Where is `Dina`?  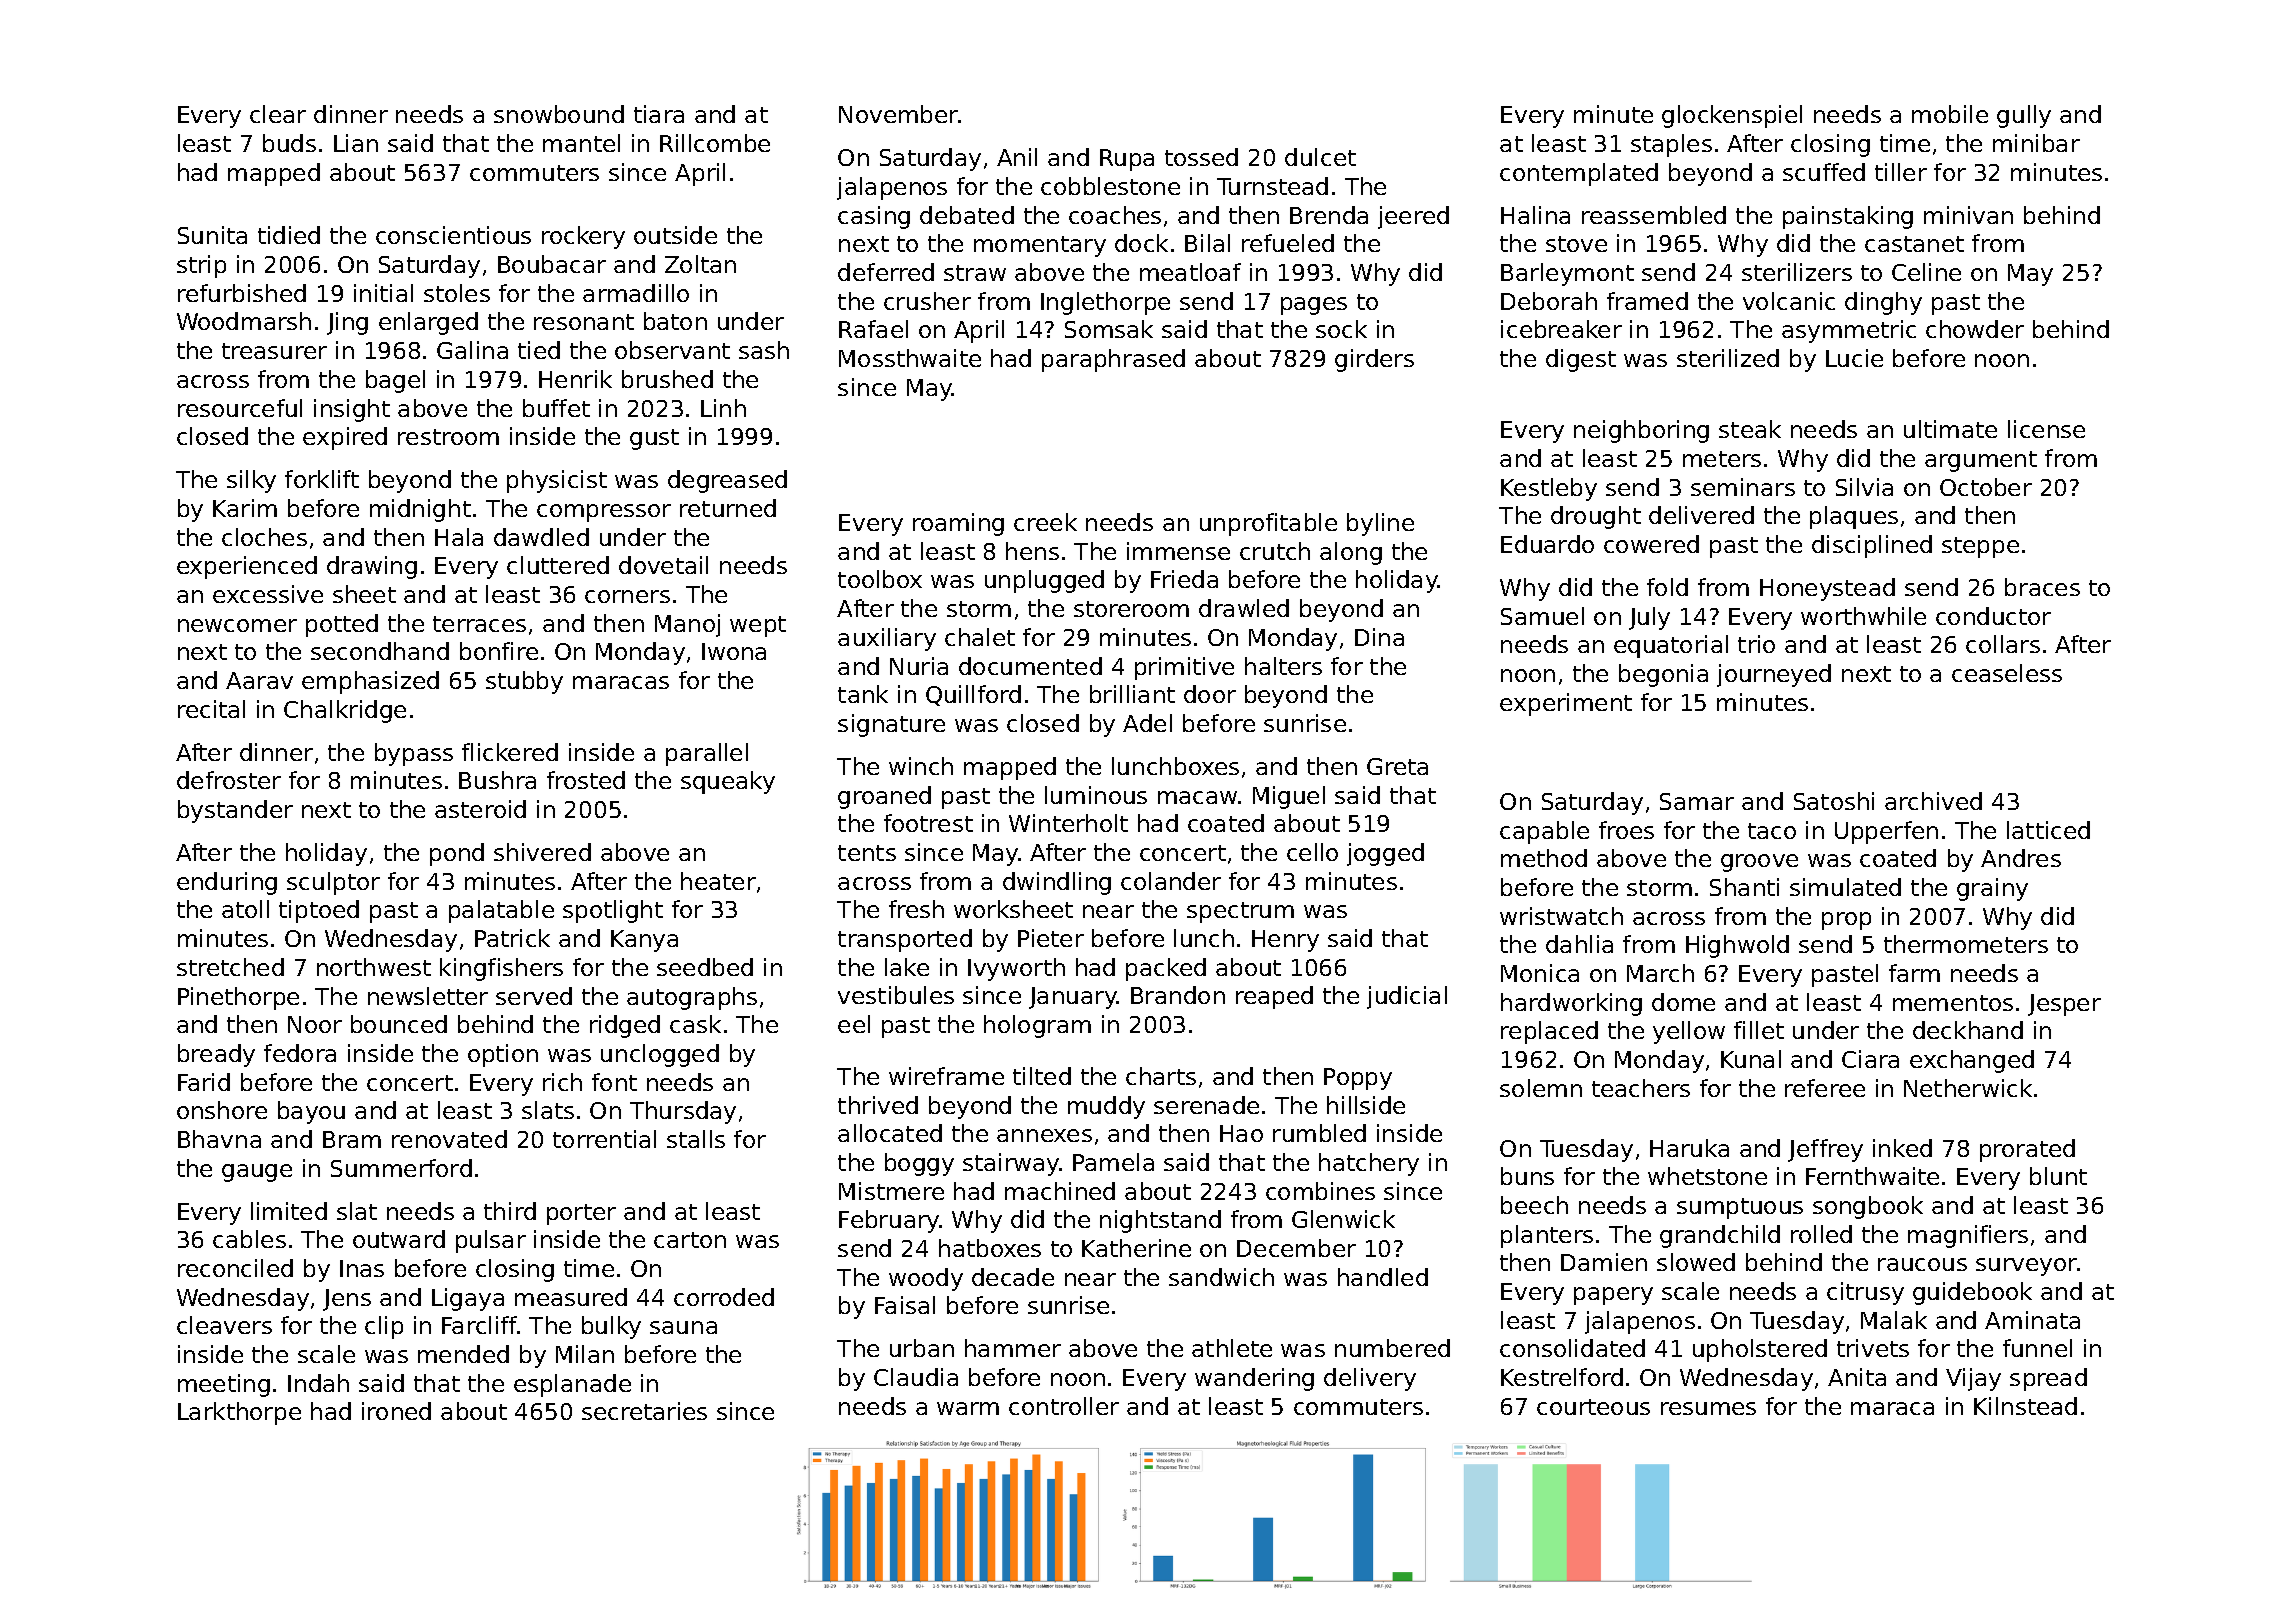
Dina is located at coordinates (1379, 637).
